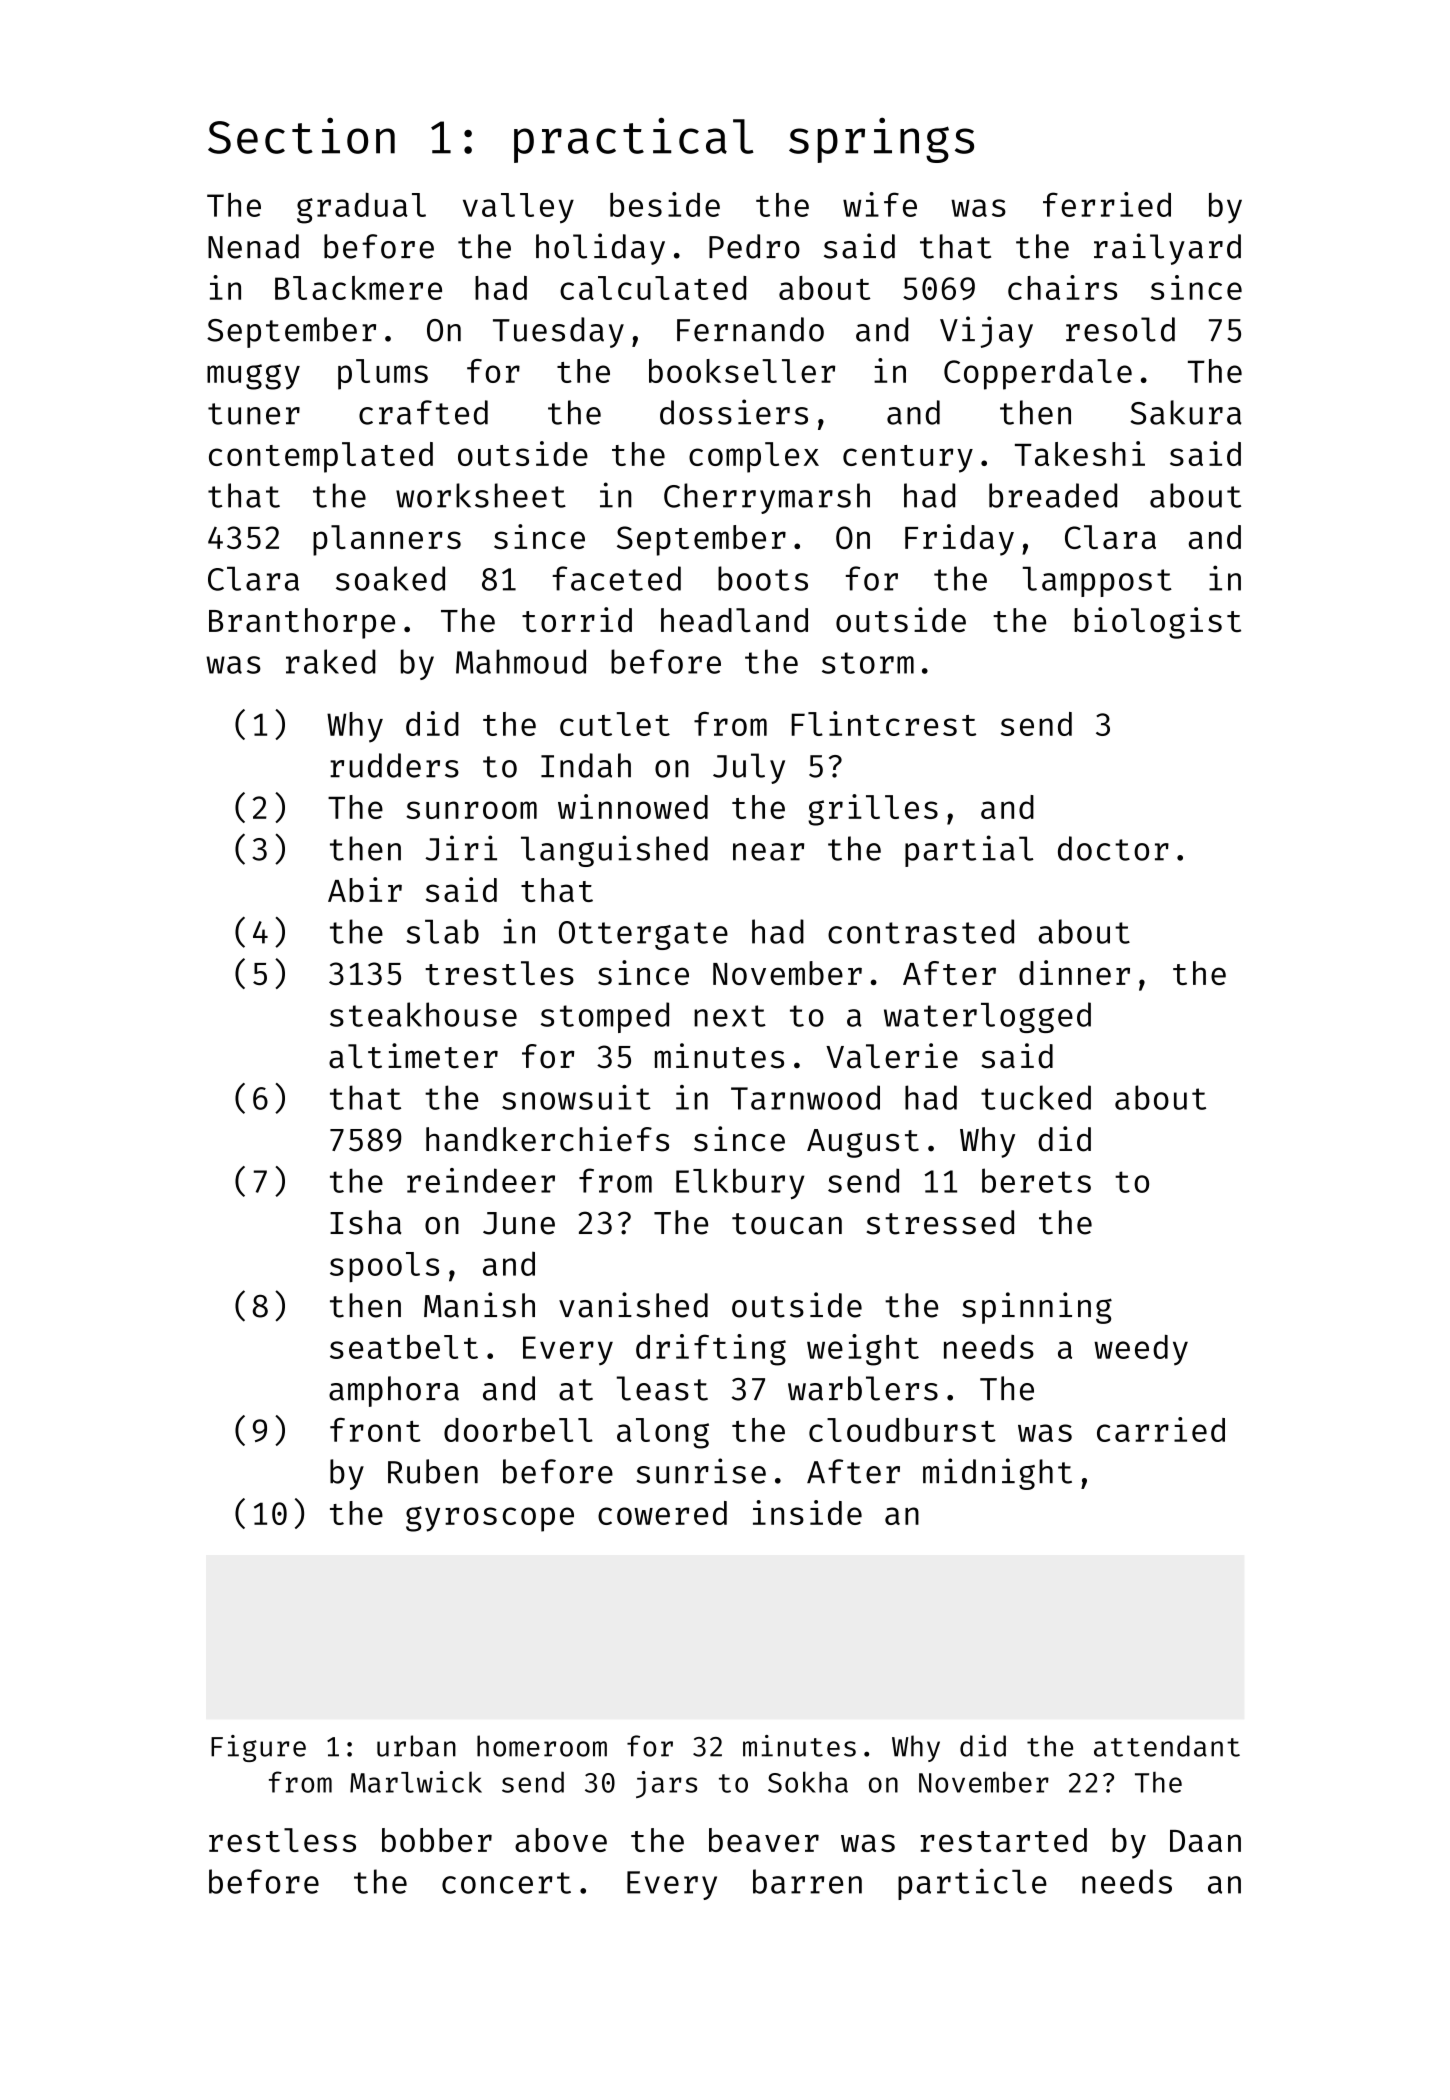 This document has width=1450, height=2100. I want to click on rudders, so click(394, 765).
